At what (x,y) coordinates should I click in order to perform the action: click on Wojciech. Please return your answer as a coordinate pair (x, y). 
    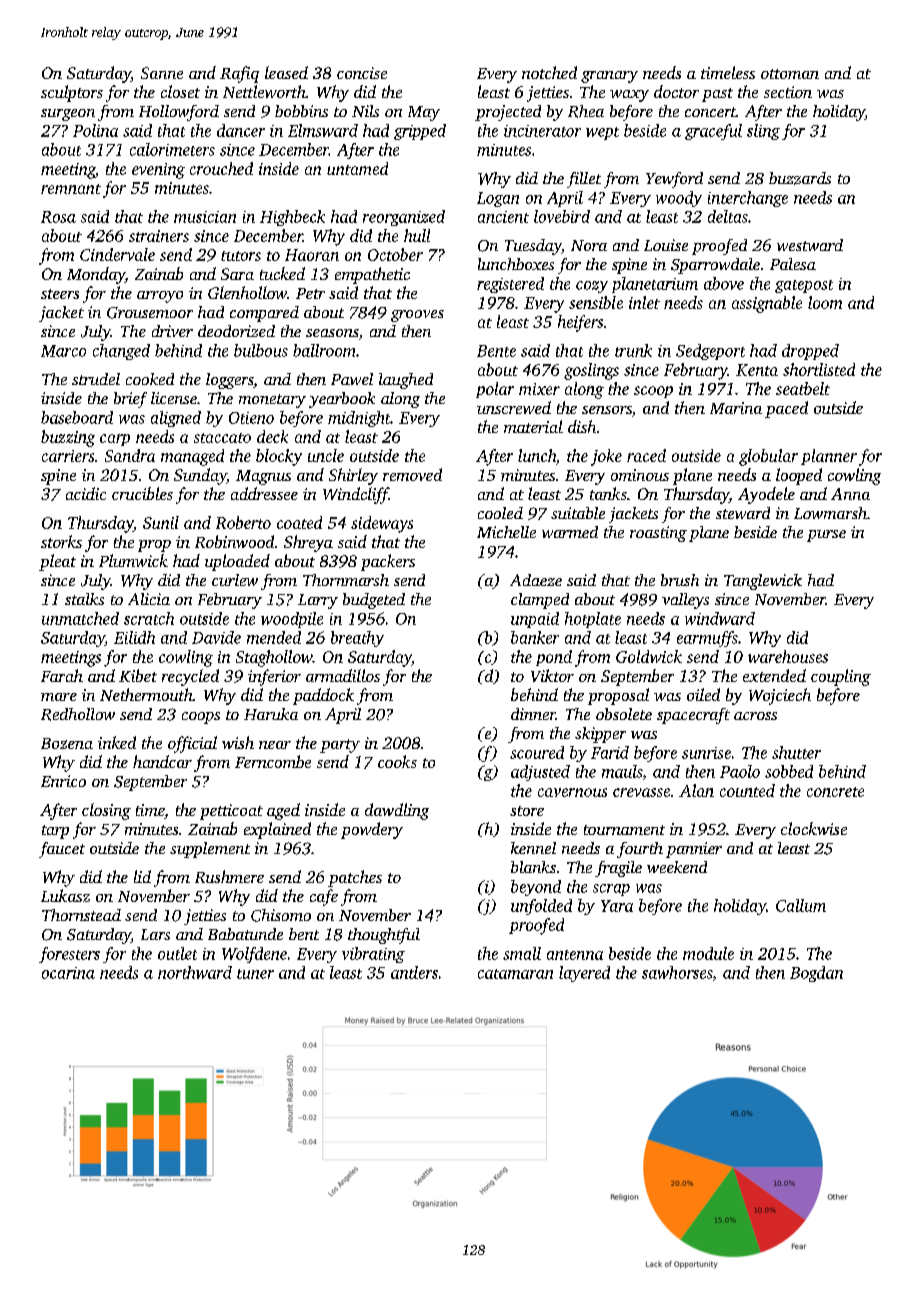
    Looking at the image, I should click on (780, 696).
